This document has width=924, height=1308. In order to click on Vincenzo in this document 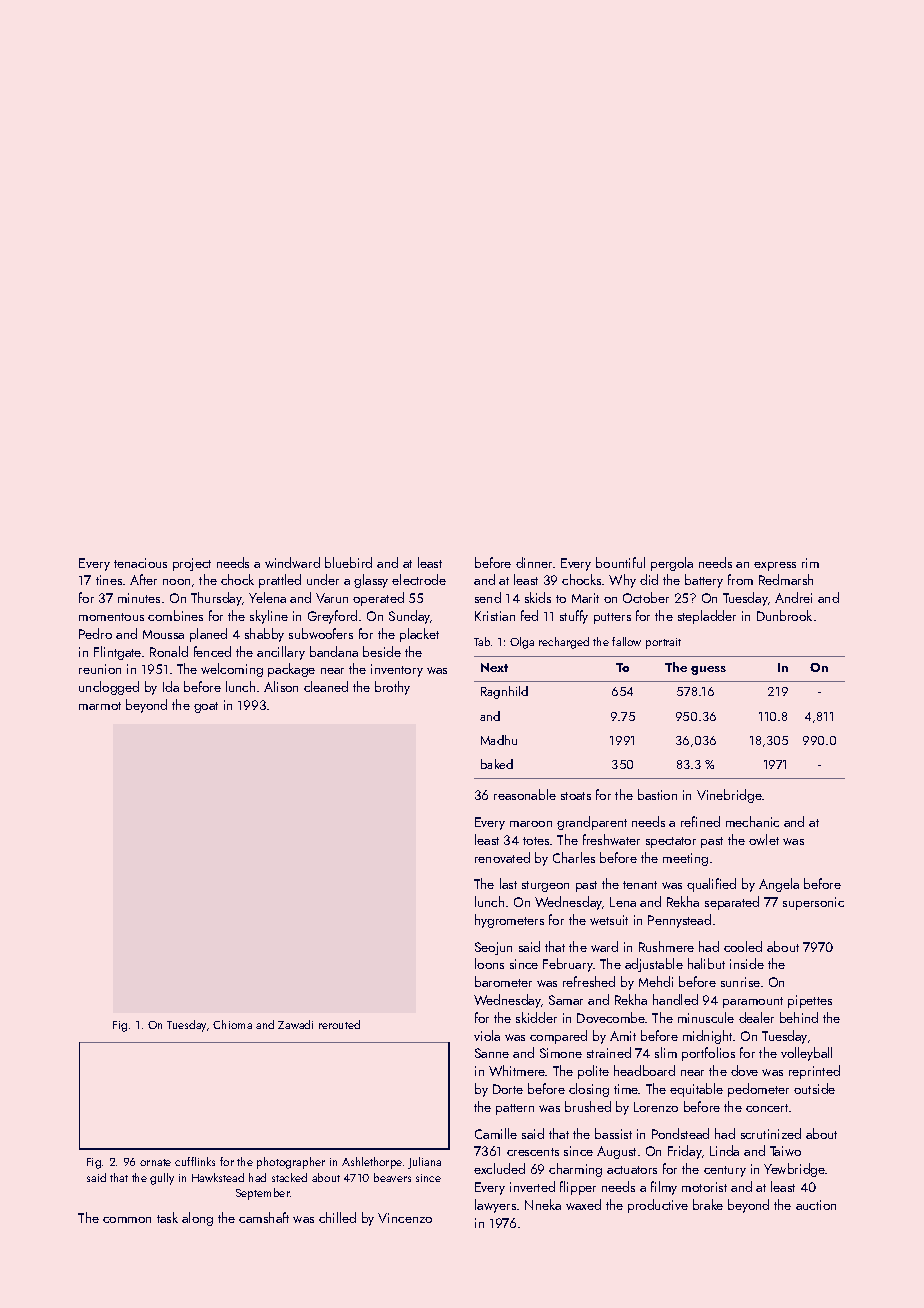, I will do `click(405, 1218)`.
